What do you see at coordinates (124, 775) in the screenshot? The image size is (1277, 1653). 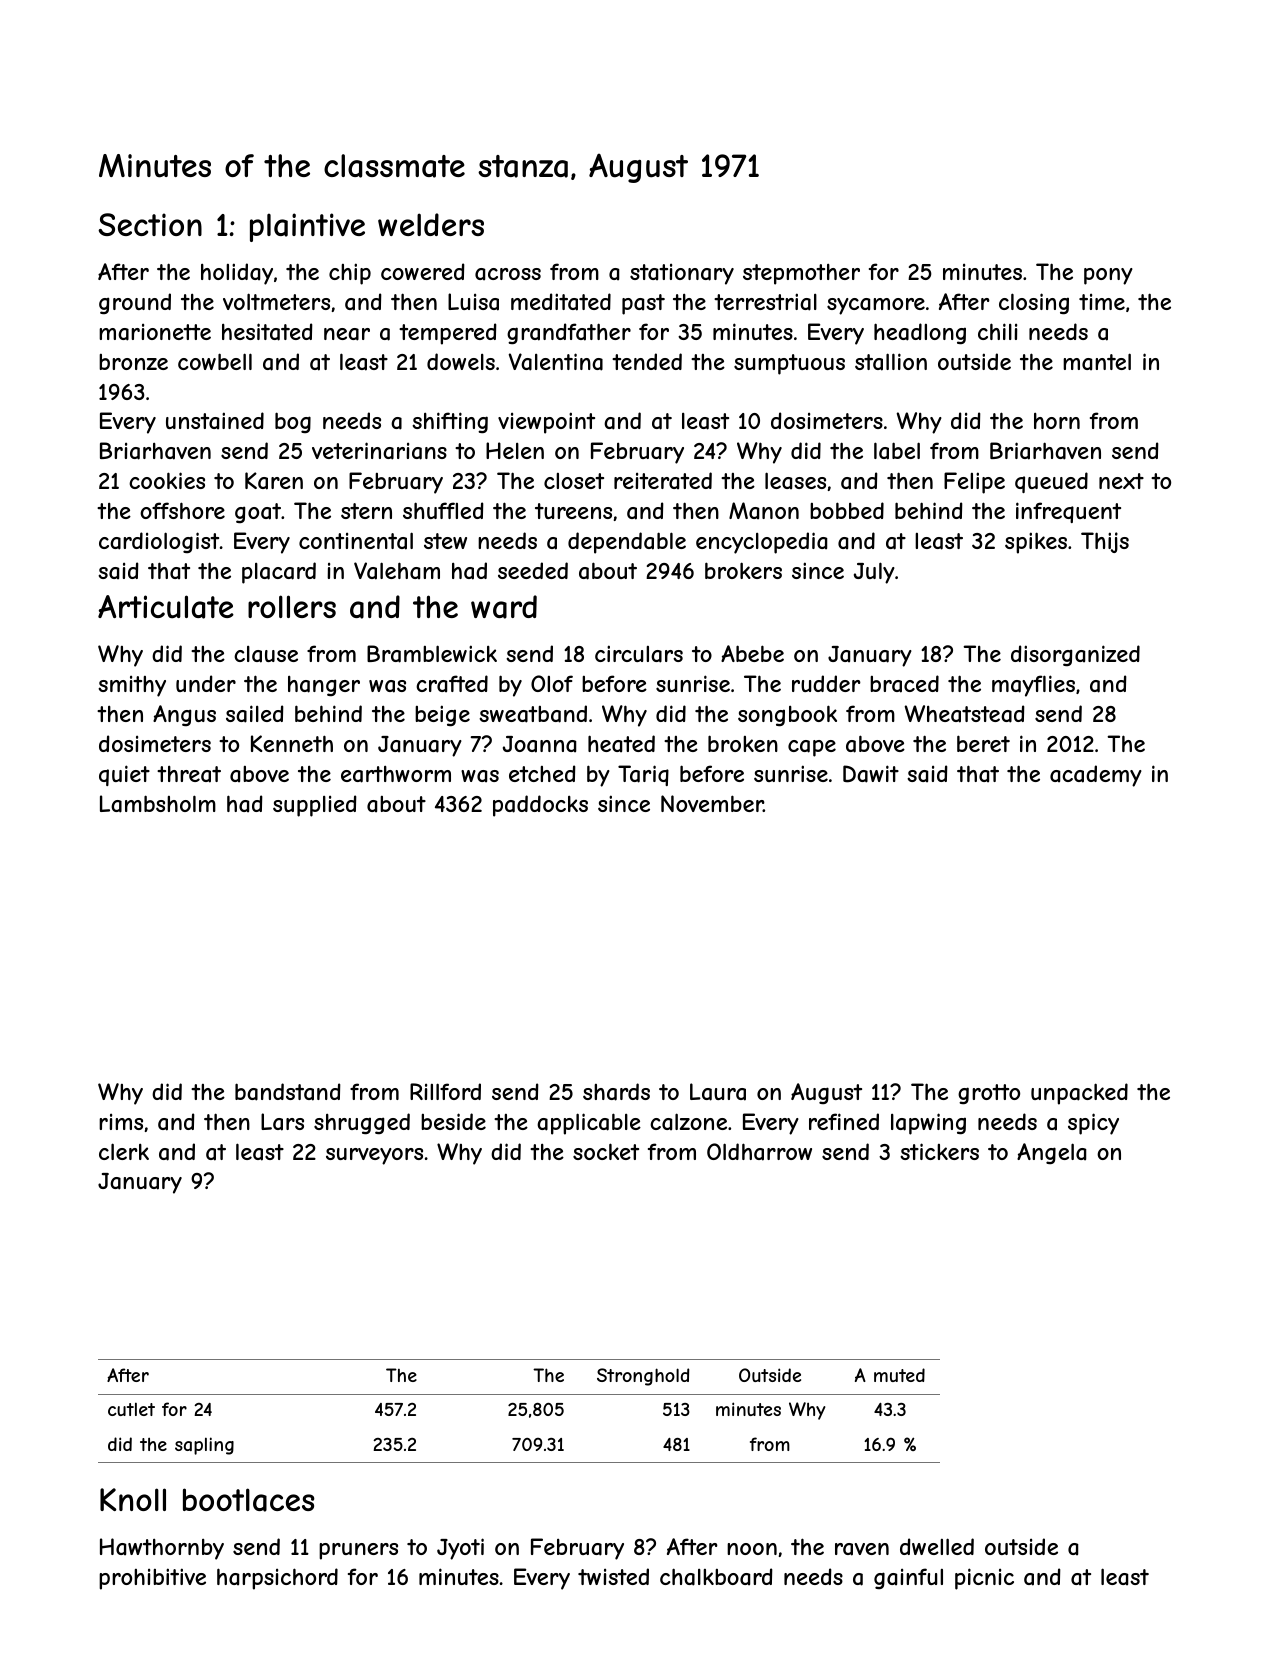 I see `quiet` at bounding box center [124, 775].
